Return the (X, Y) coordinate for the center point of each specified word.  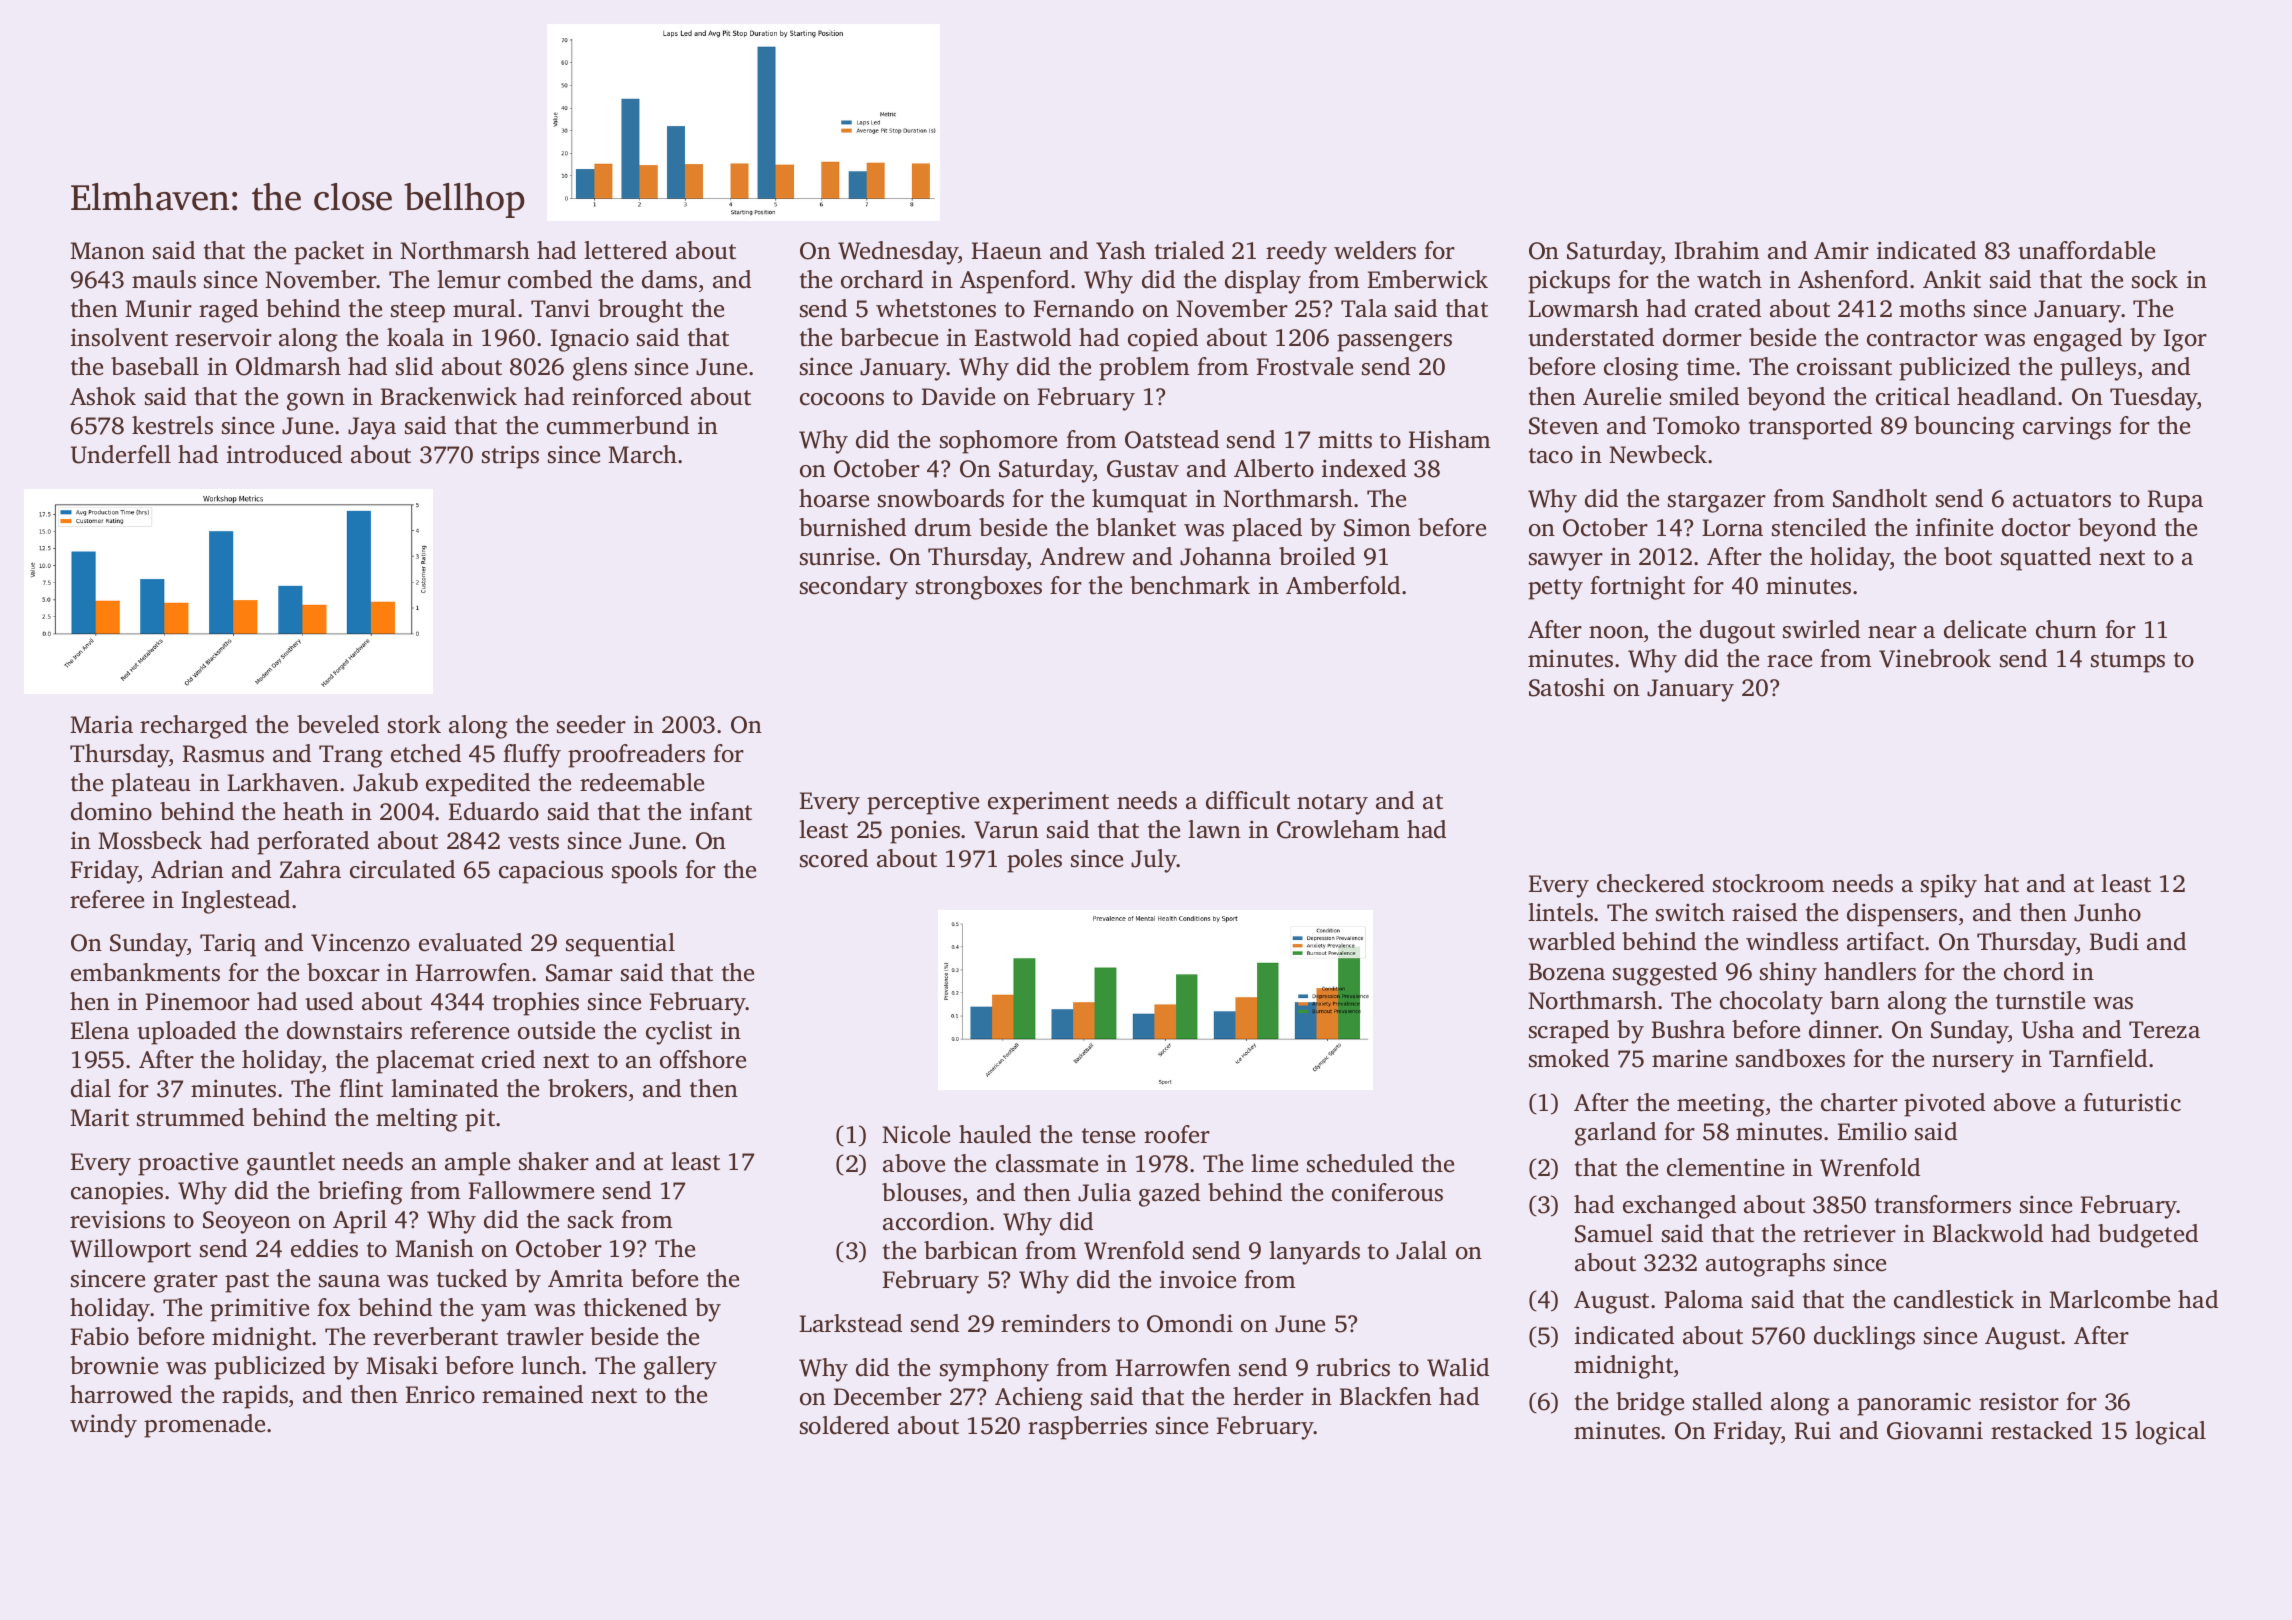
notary (1332, 804)
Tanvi (560, 308)
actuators (2062, 500)
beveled (338, 724)
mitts (1345, 439)
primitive (259, 1310)
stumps (2128, 662)
